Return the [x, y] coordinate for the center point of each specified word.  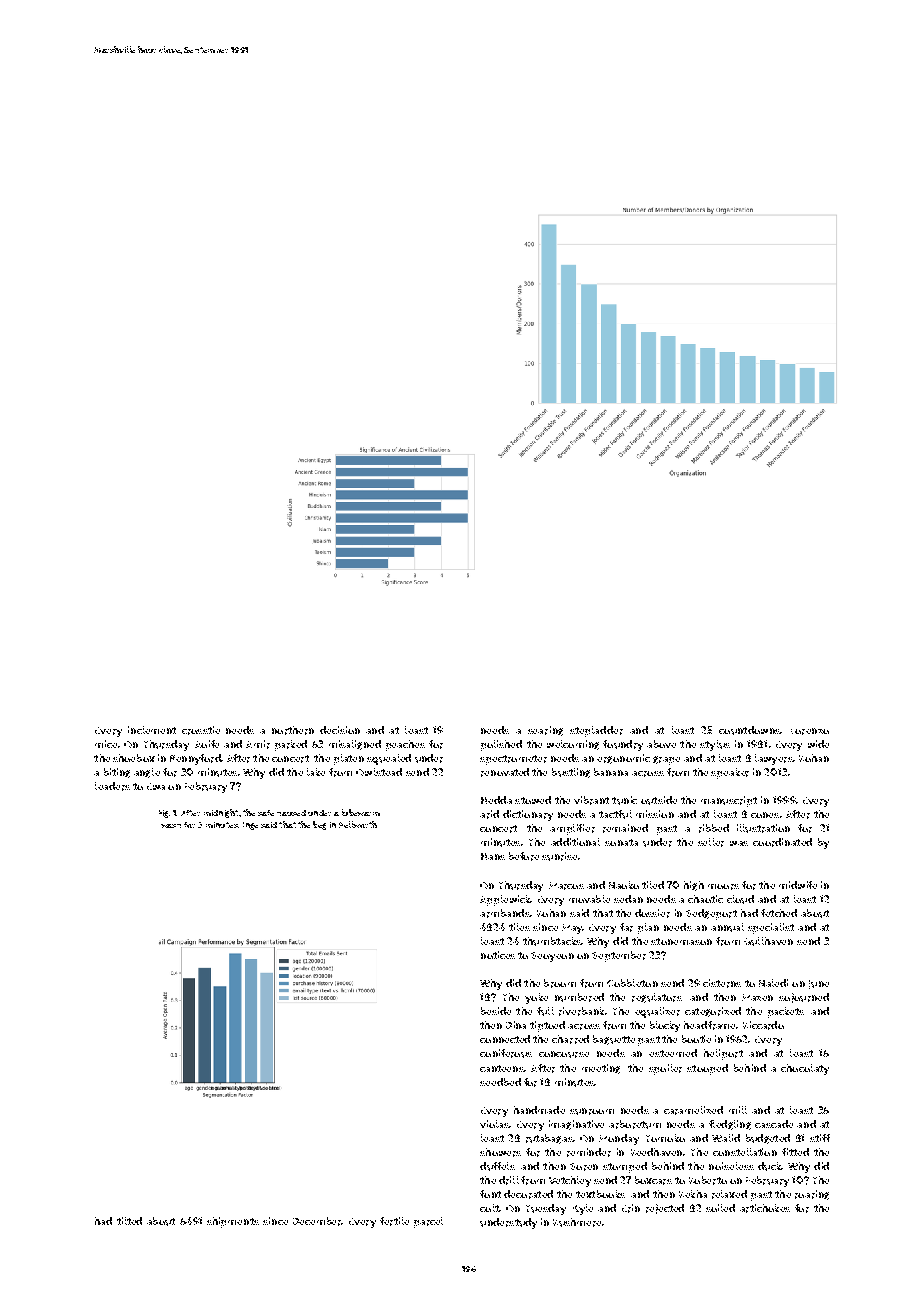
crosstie [201, 730]
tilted [129, 1221]
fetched [779, 913]
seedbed [500, 1082]
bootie [696, 1039]
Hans [493, 856]
